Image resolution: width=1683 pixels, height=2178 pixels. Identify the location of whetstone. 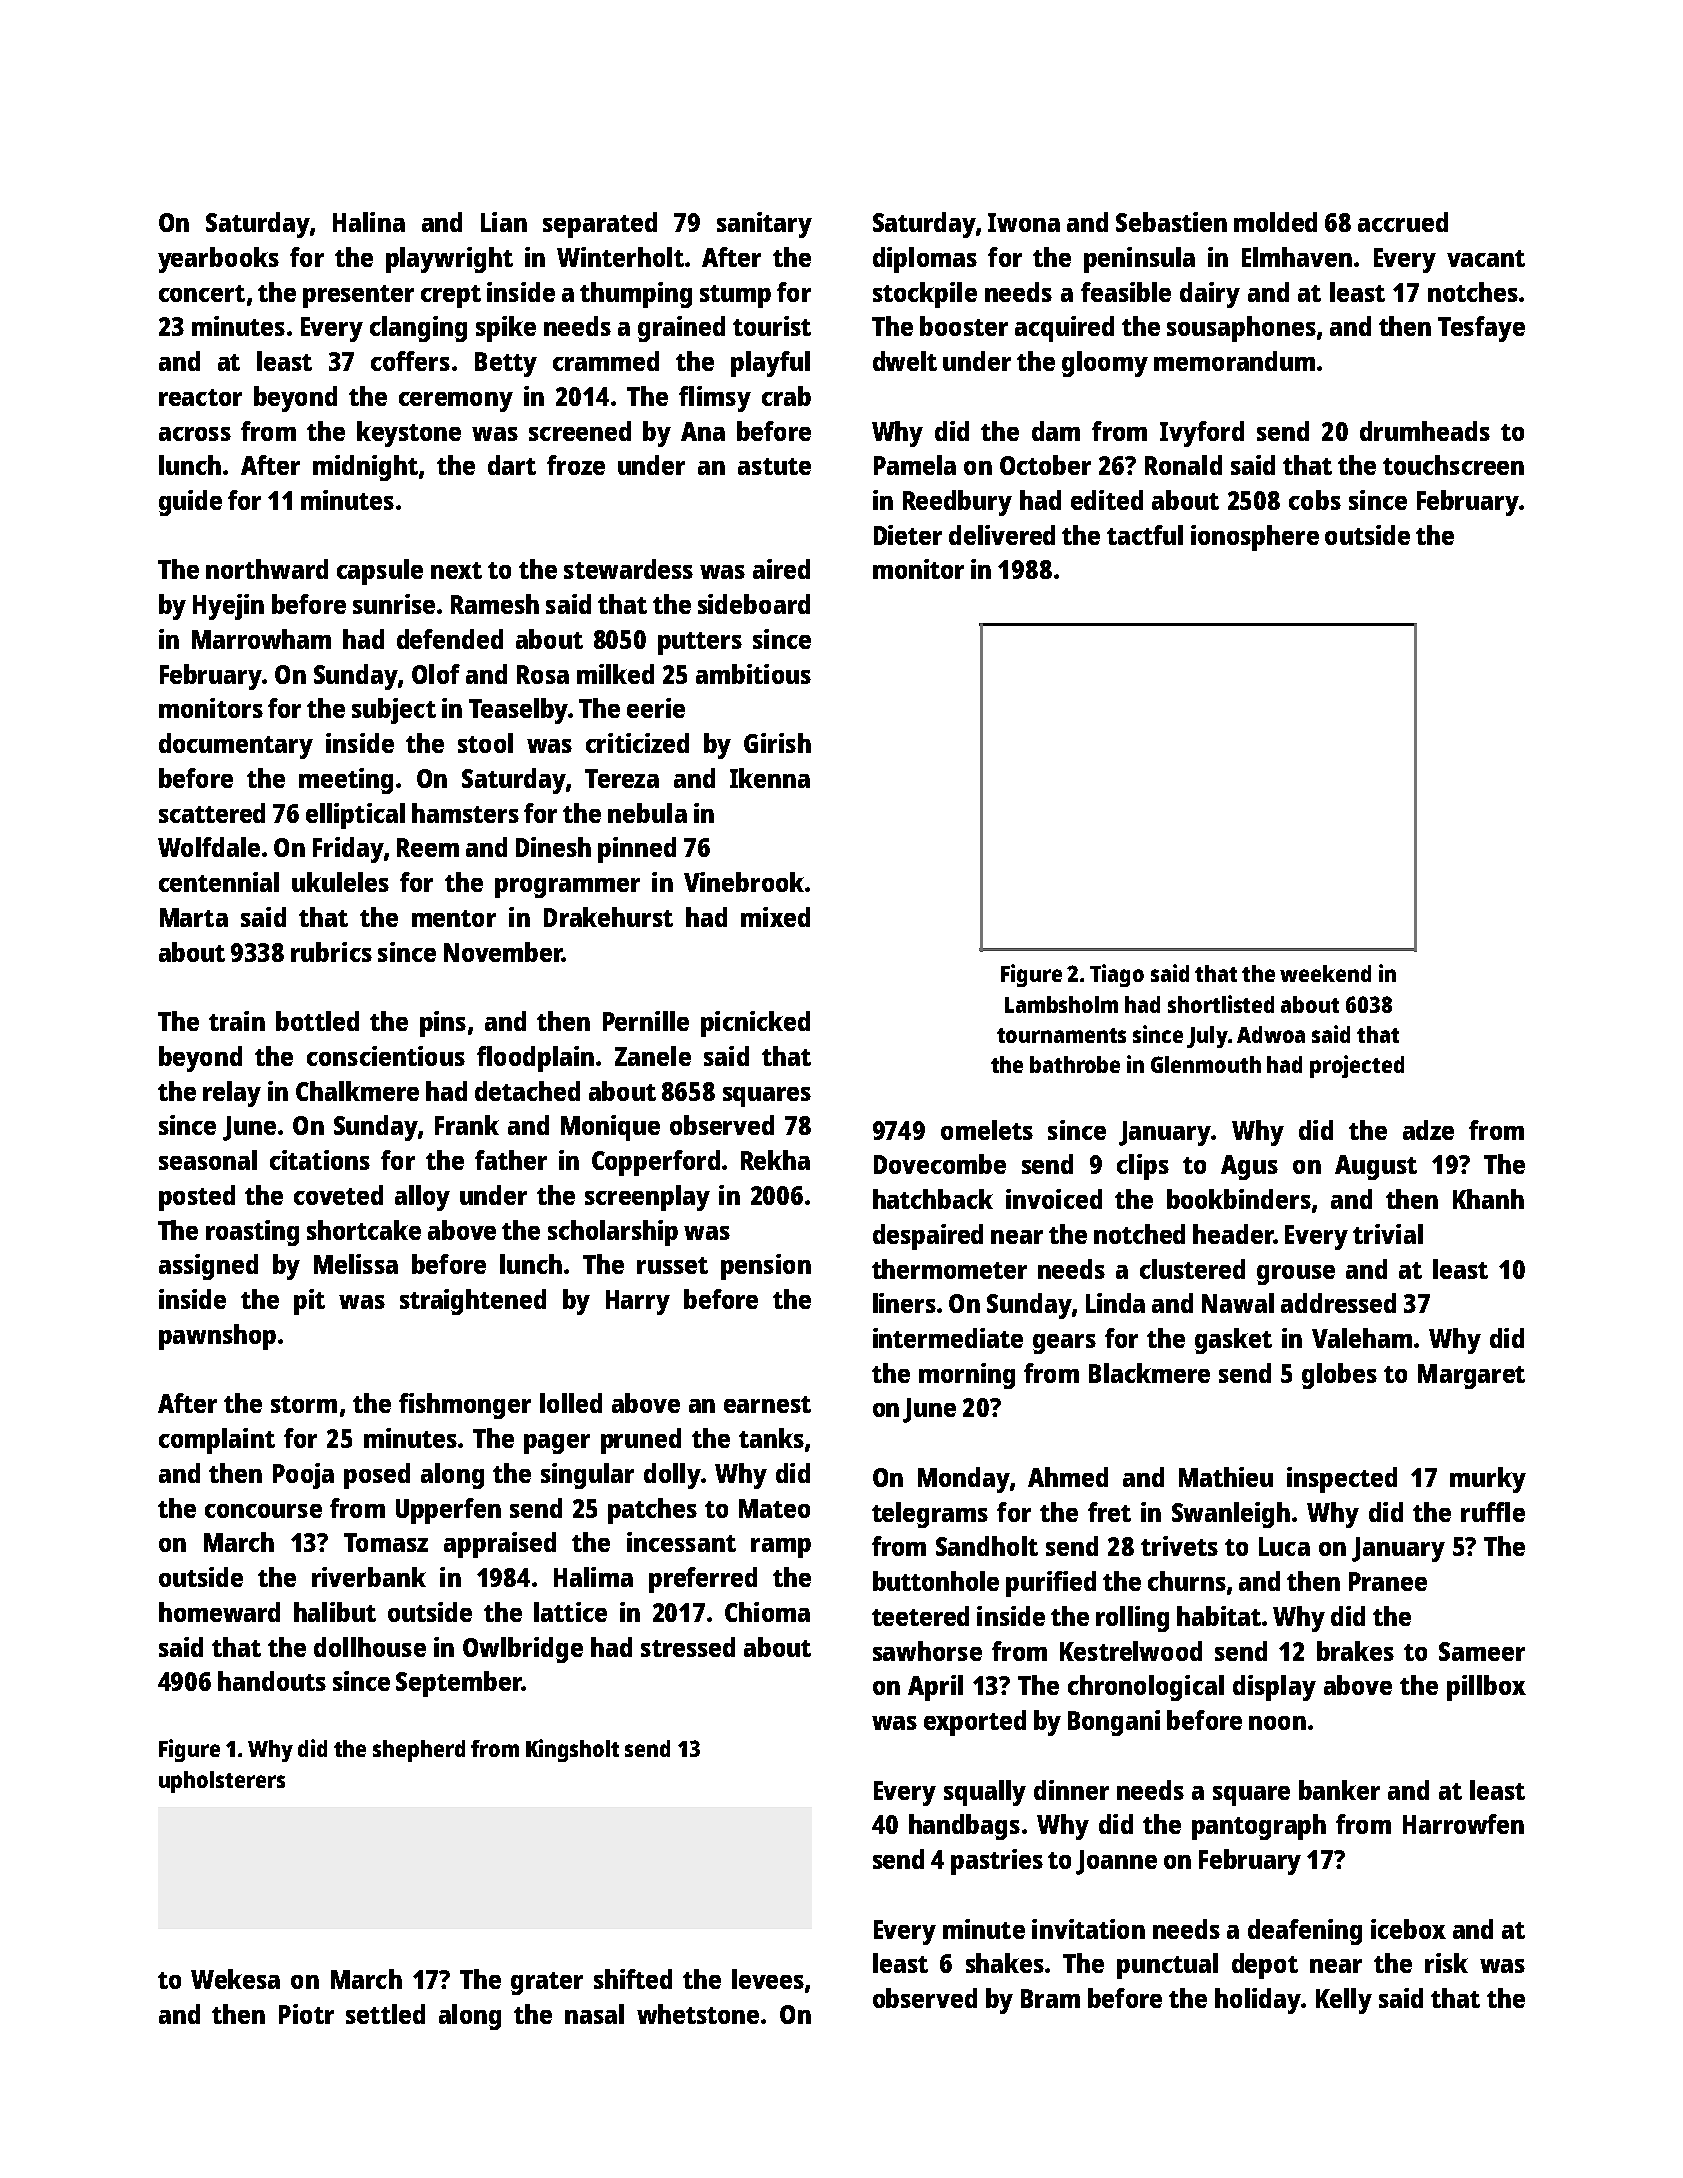
(698, 2014).
